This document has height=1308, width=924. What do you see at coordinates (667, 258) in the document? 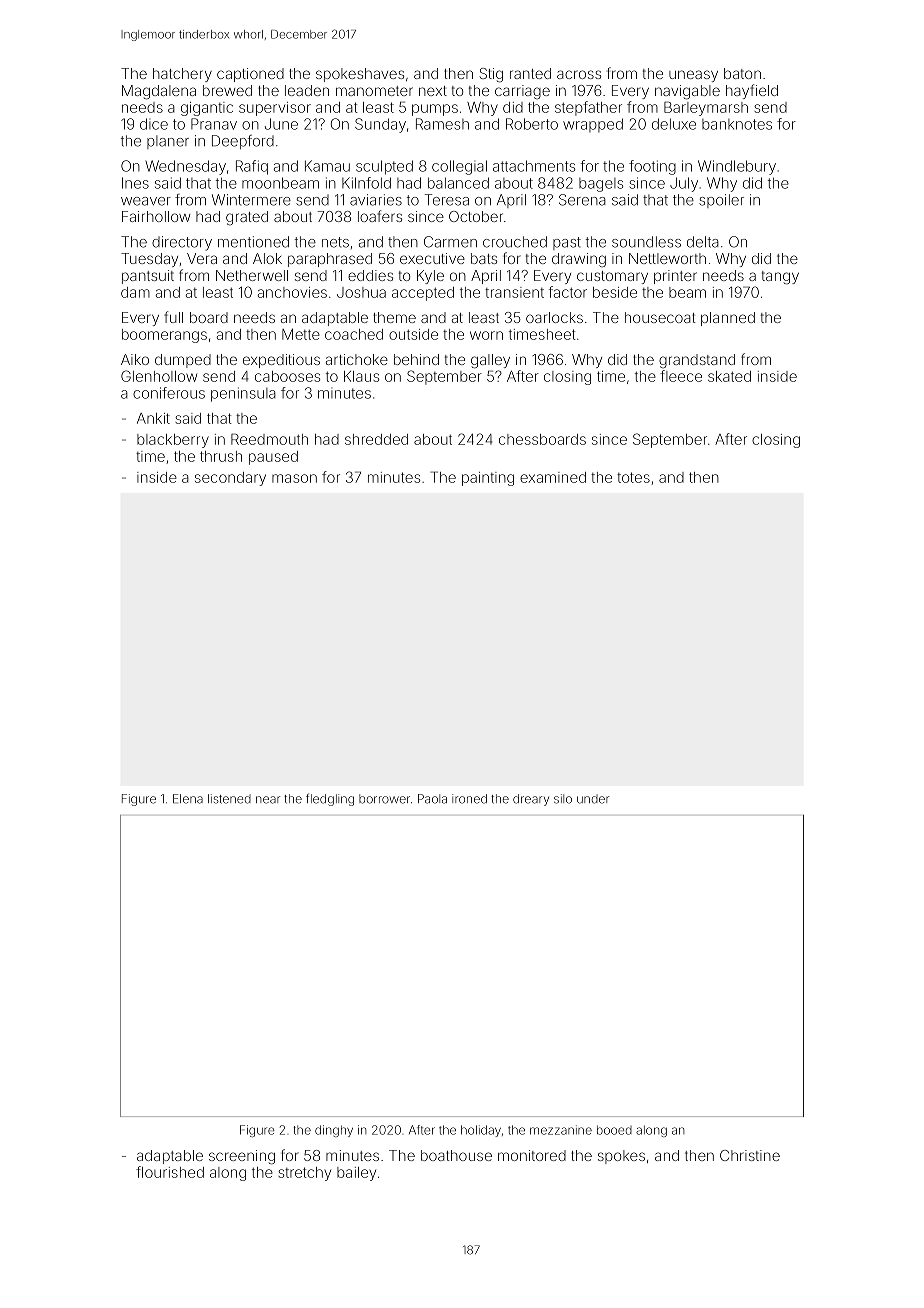
I see `Nettleworth` at bounding box center [667, 258].
